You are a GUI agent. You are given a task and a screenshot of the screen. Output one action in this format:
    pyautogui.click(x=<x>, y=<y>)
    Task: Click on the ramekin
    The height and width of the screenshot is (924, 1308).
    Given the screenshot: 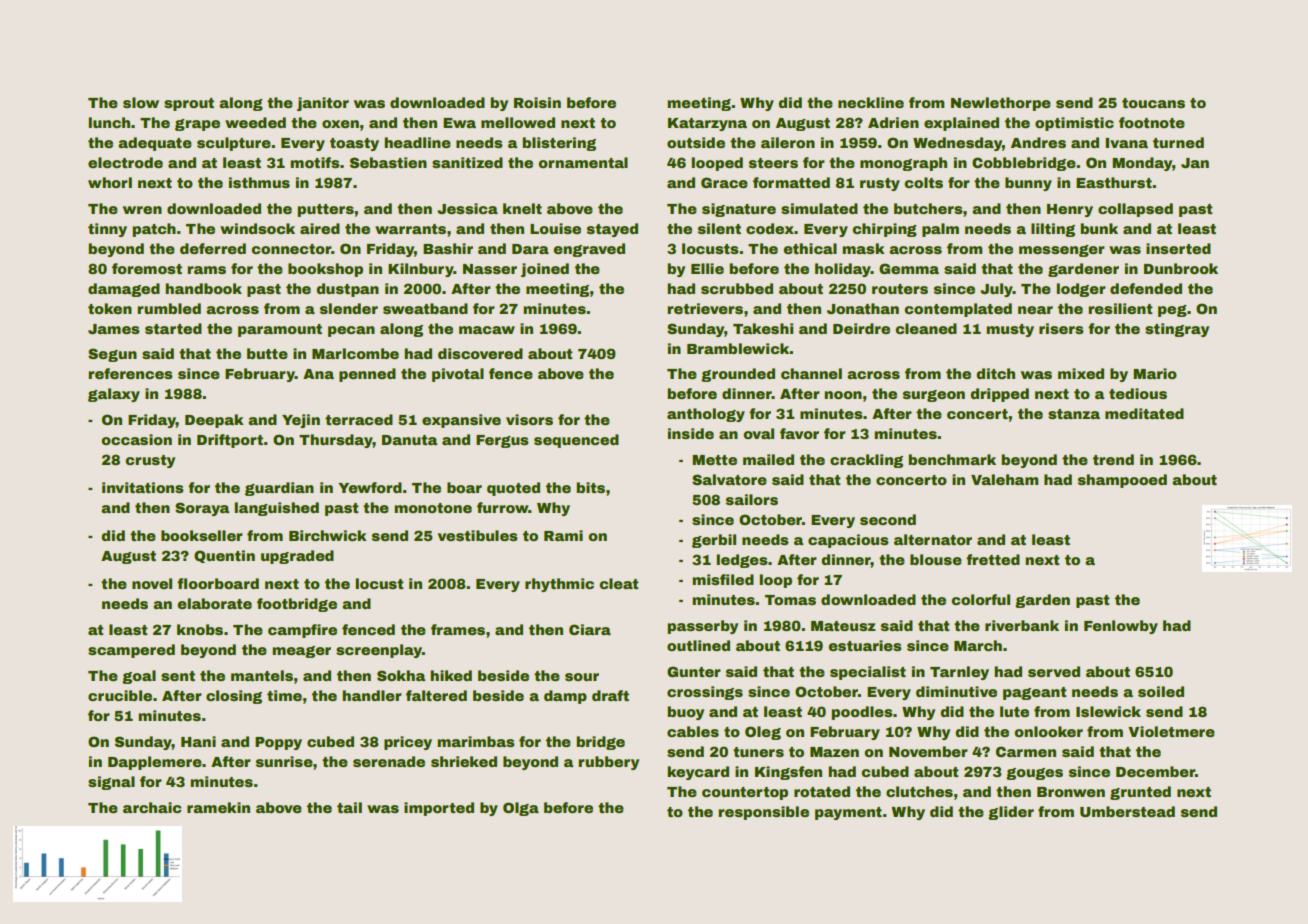 What is the action you would take?
    pyautogui.click(x=218, y=807)
